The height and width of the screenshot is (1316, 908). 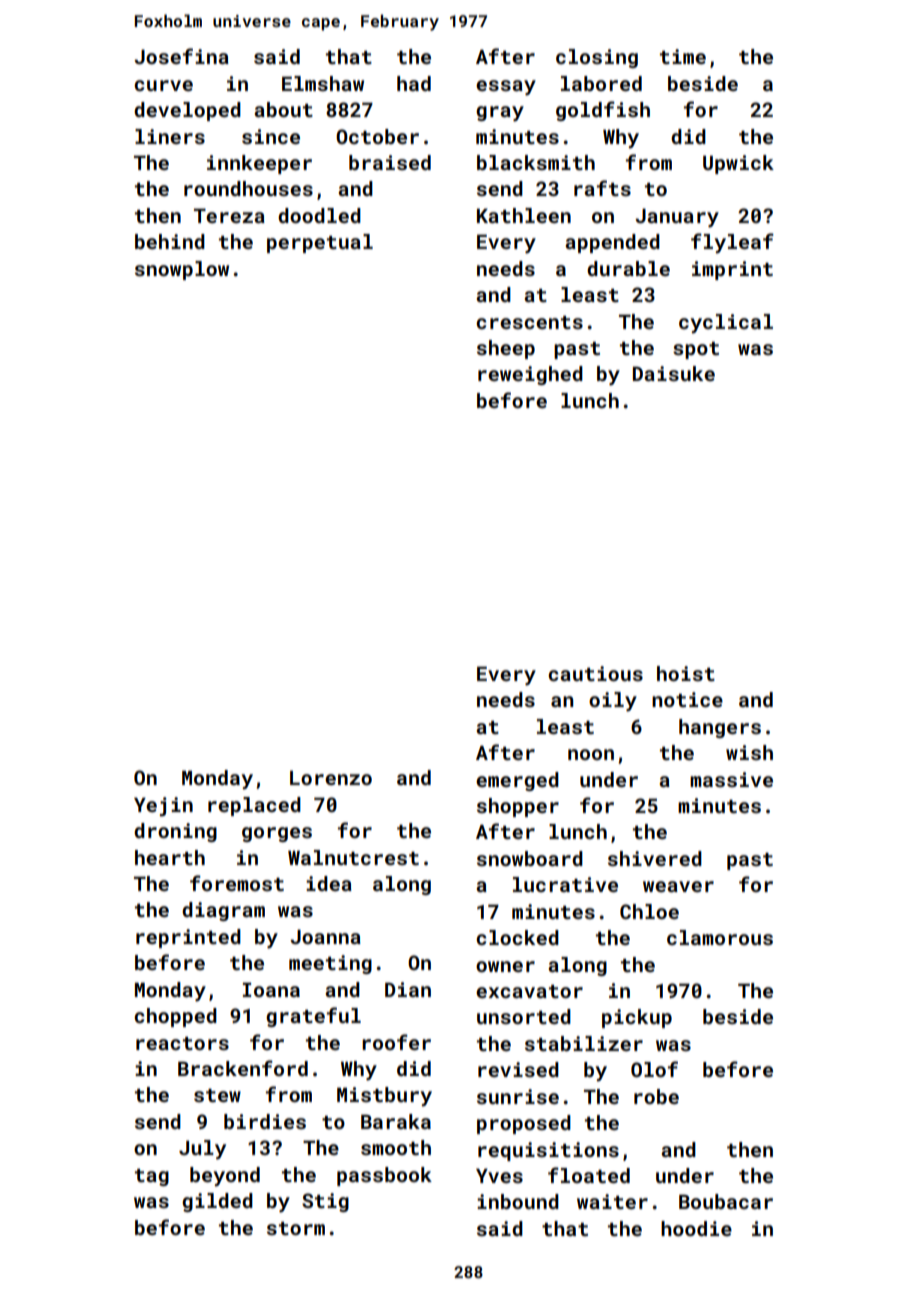 What do you see at coordinates (408, 989) in the screenshot?
I see `Dian` at bounding box center [408, 989].
